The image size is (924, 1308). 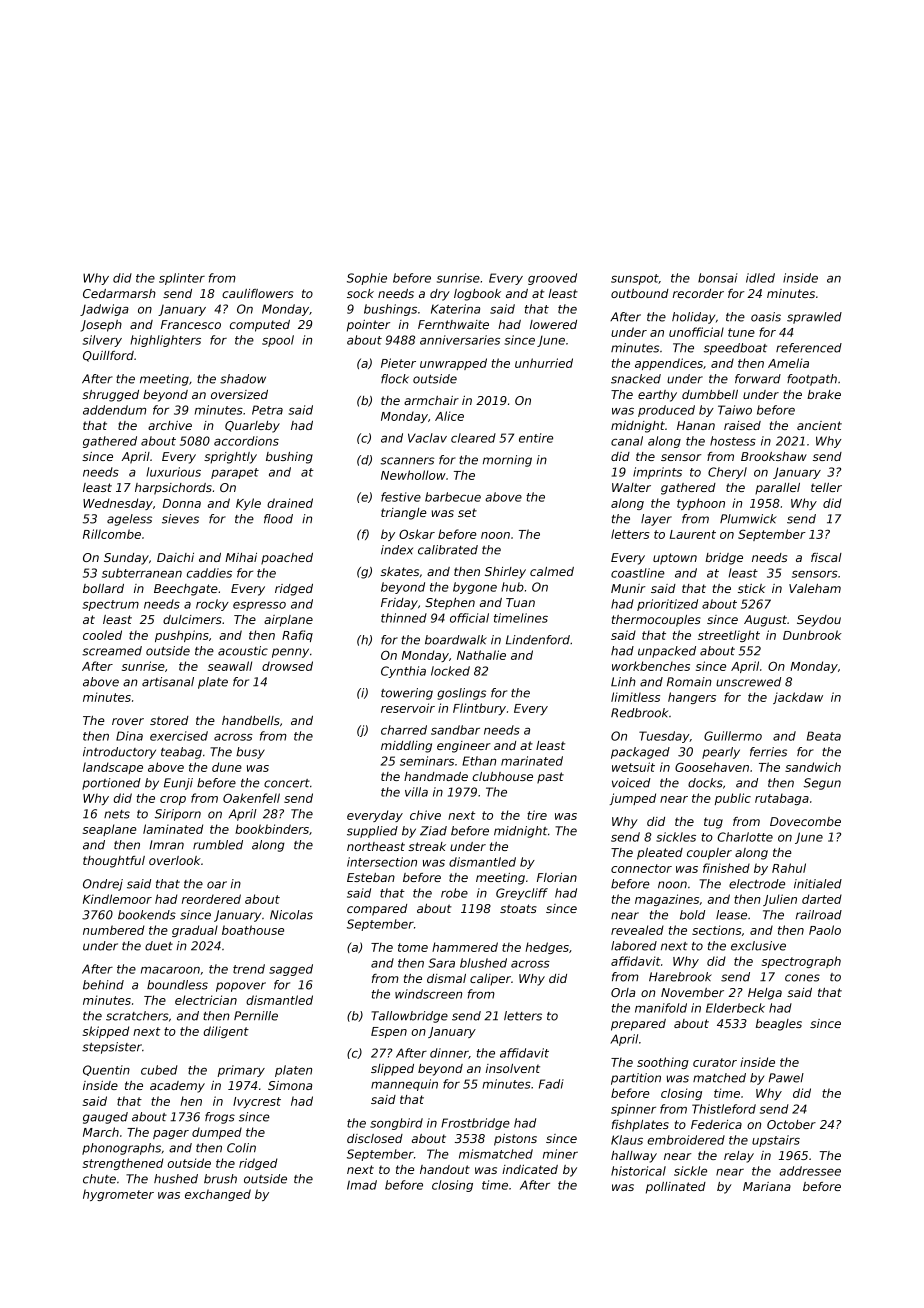 What do you see at coordinates (119, 293) in the screenshot?
I see `Cedarmarsh` at bounding box center [119, 293].
